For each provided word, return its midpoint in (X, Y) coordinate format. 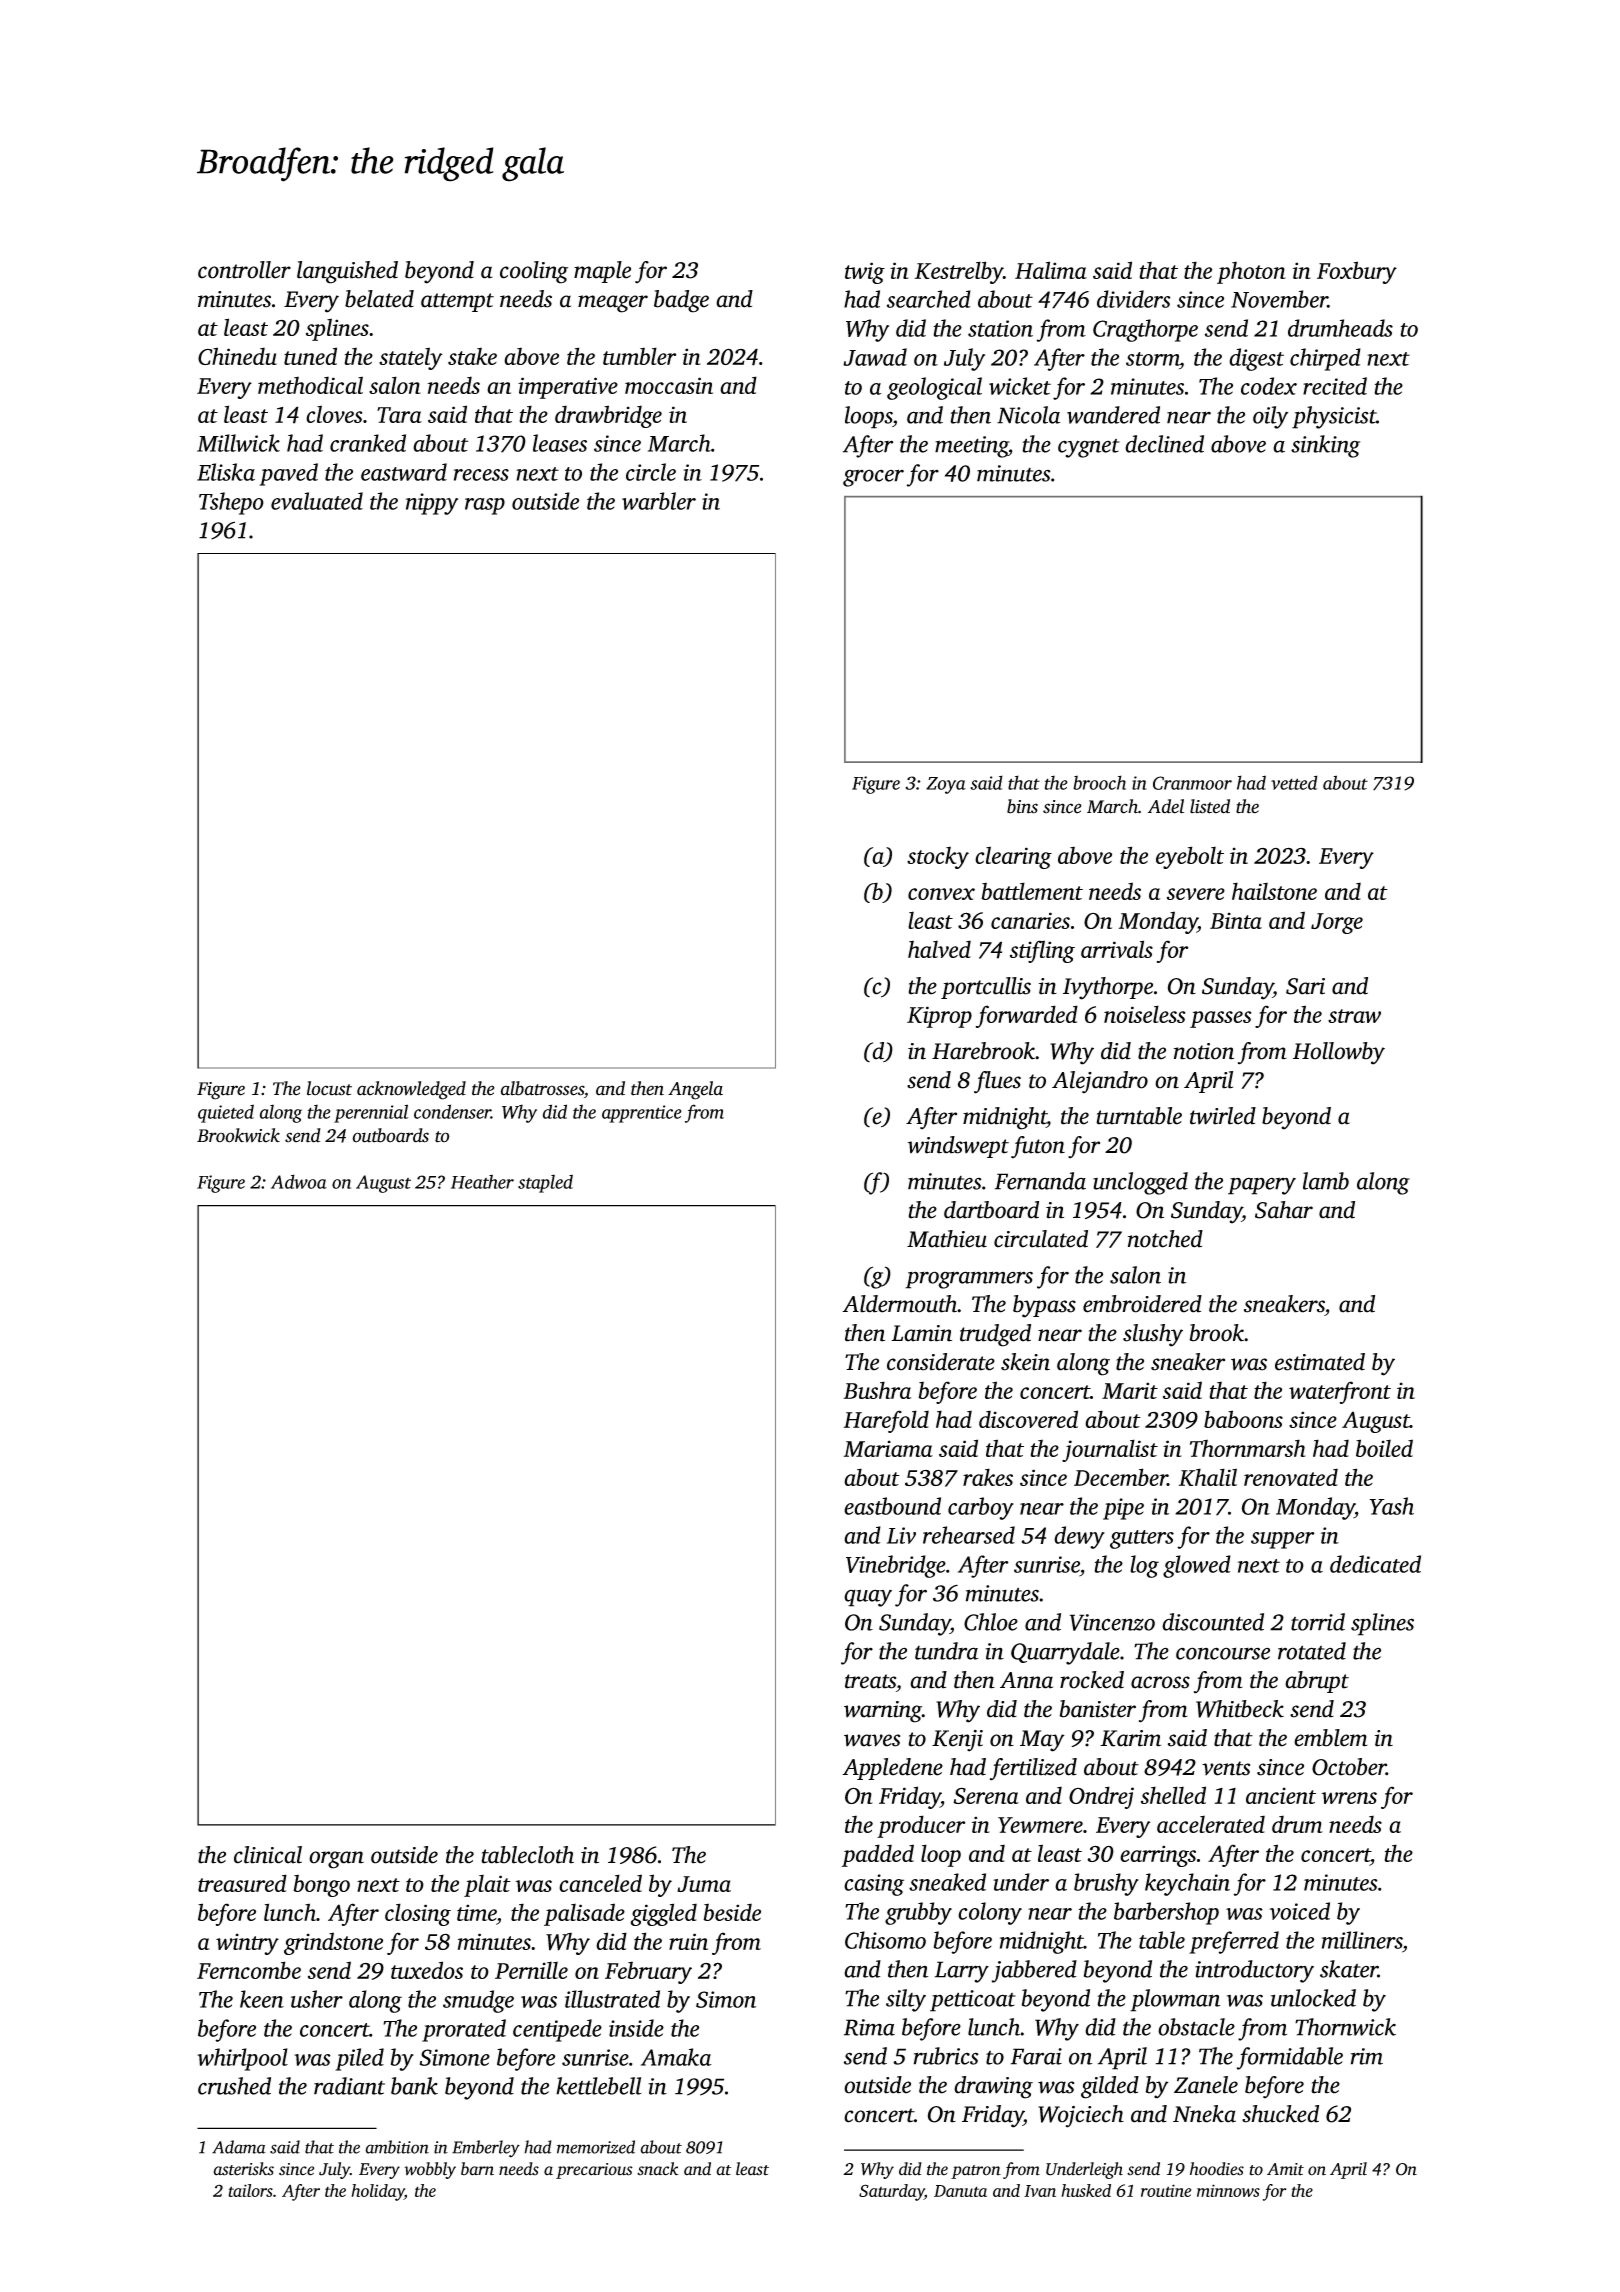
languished (347, 272)
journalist (1110, 1450)
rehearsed (969, 1535)
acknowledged (411, 1090)
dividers (1134, 299)
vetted (1294, 782)
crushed (234, 2086)
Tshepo (231, 503)
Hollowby (1339, 1053)
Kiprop (939, 1017)
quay (868, 1598)
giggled (663, 1914)
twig (865, 273)
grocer (873, 478)
